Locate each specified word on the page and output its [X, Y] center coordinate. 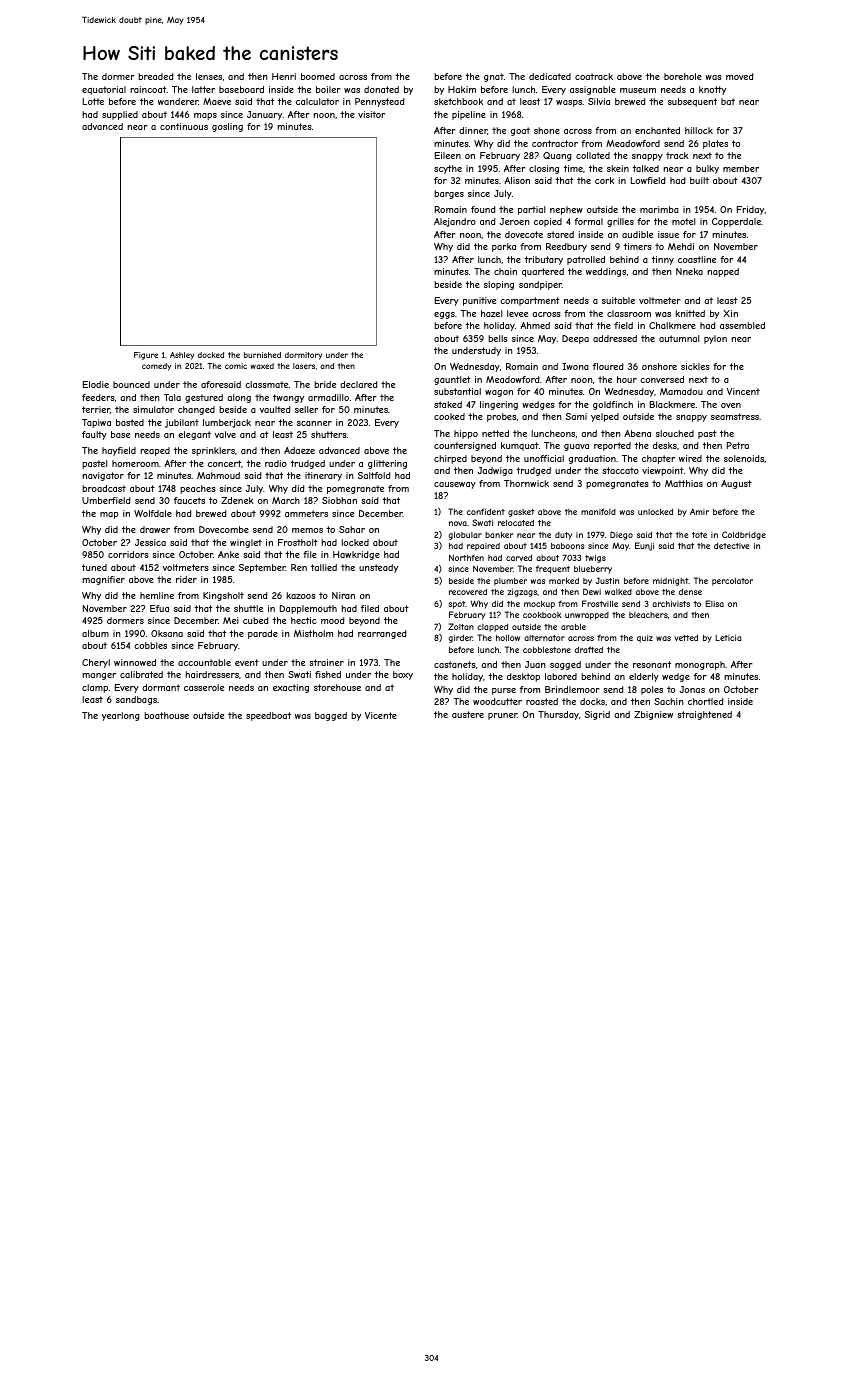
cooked [449, 416]
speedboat [268, 716]
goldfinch [613, 405]
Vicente [381, 715]
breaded [156, 76]
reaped [155, 451]
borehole [683, 76]
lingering [499, 405]
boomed [318, 76]
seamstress [735, 416]
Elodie [96, 384]
